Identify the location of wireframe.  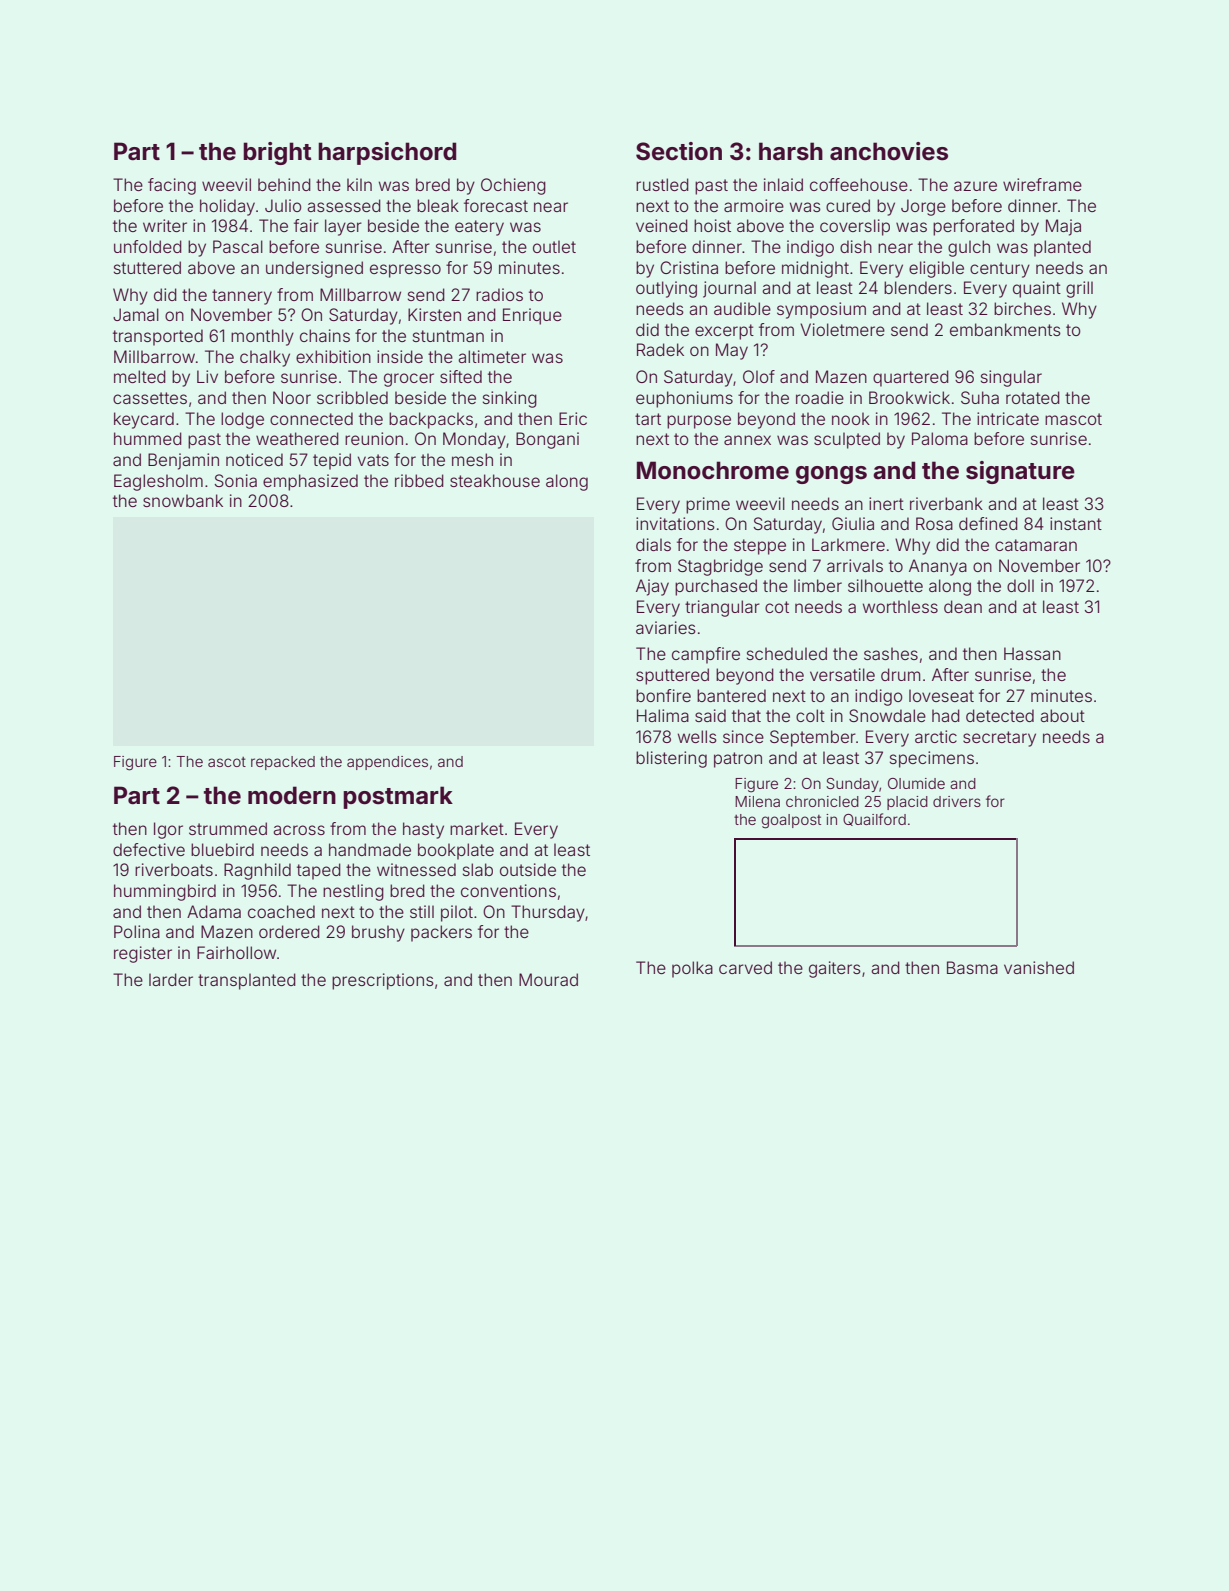
(1042, 184).
